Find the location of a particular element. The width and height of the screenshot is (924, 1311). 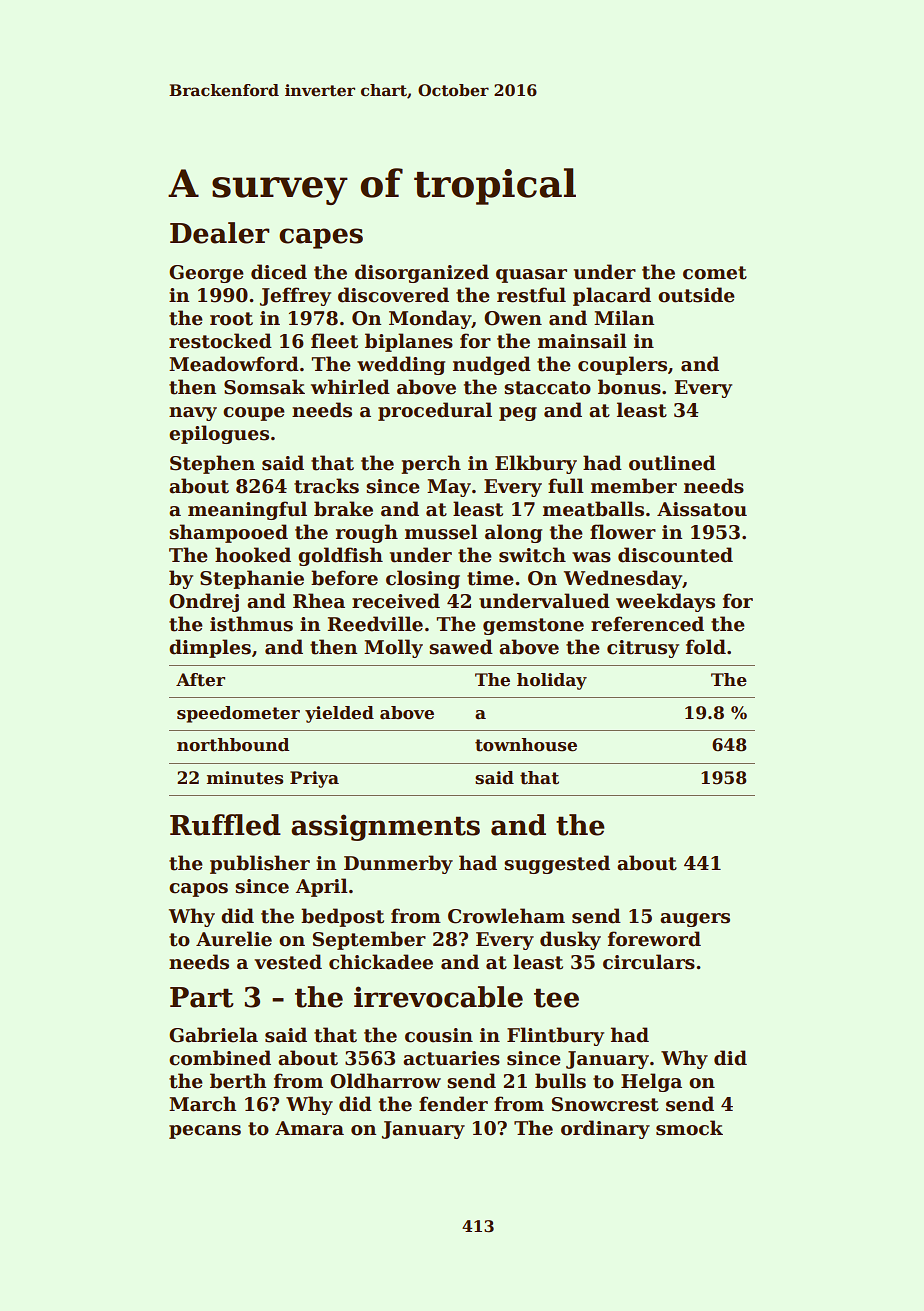

suggested is located at coordinates (557, 864).
